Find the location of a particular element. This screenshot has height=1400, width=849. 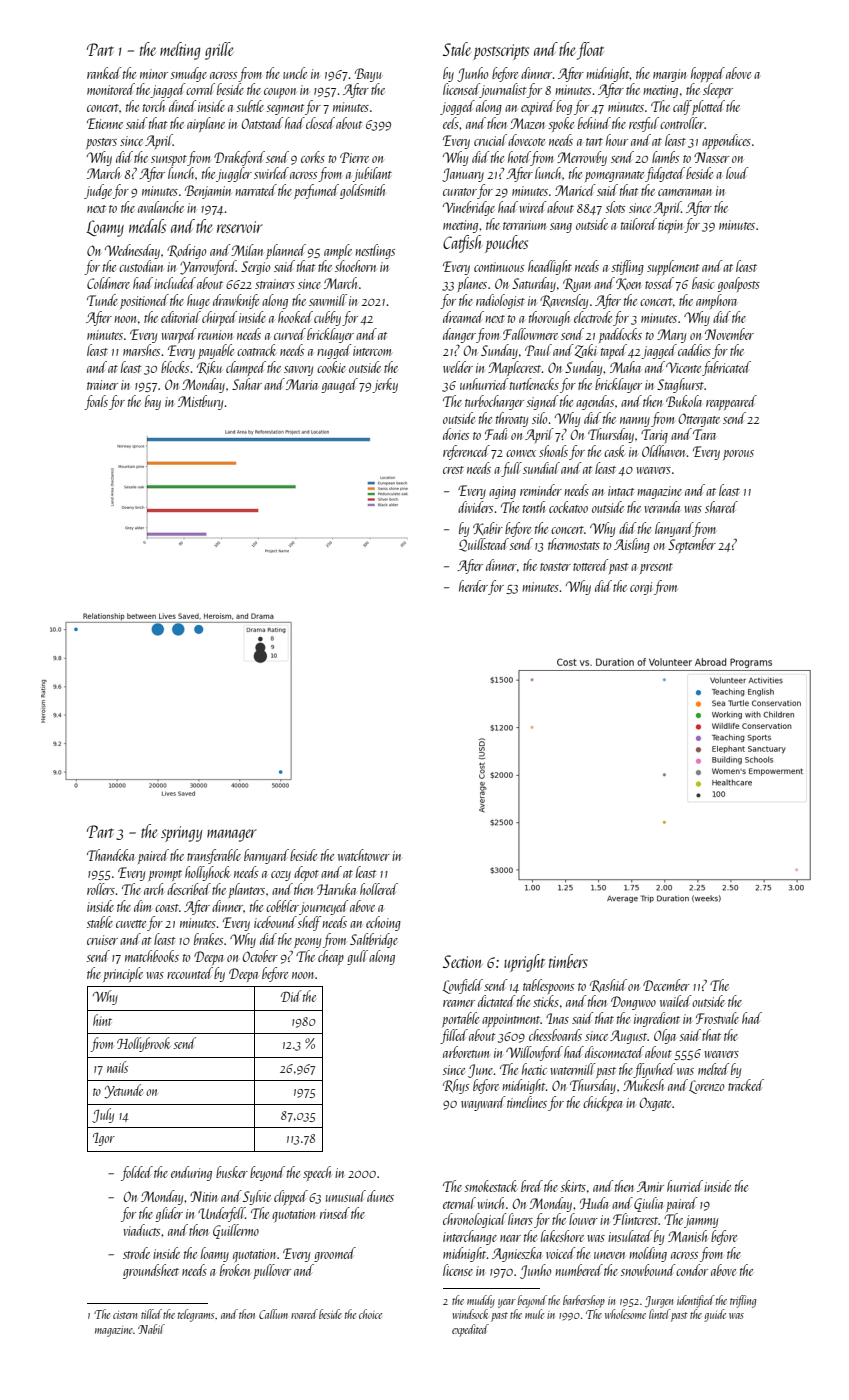

gauged is located at coordinates (340, 385).
